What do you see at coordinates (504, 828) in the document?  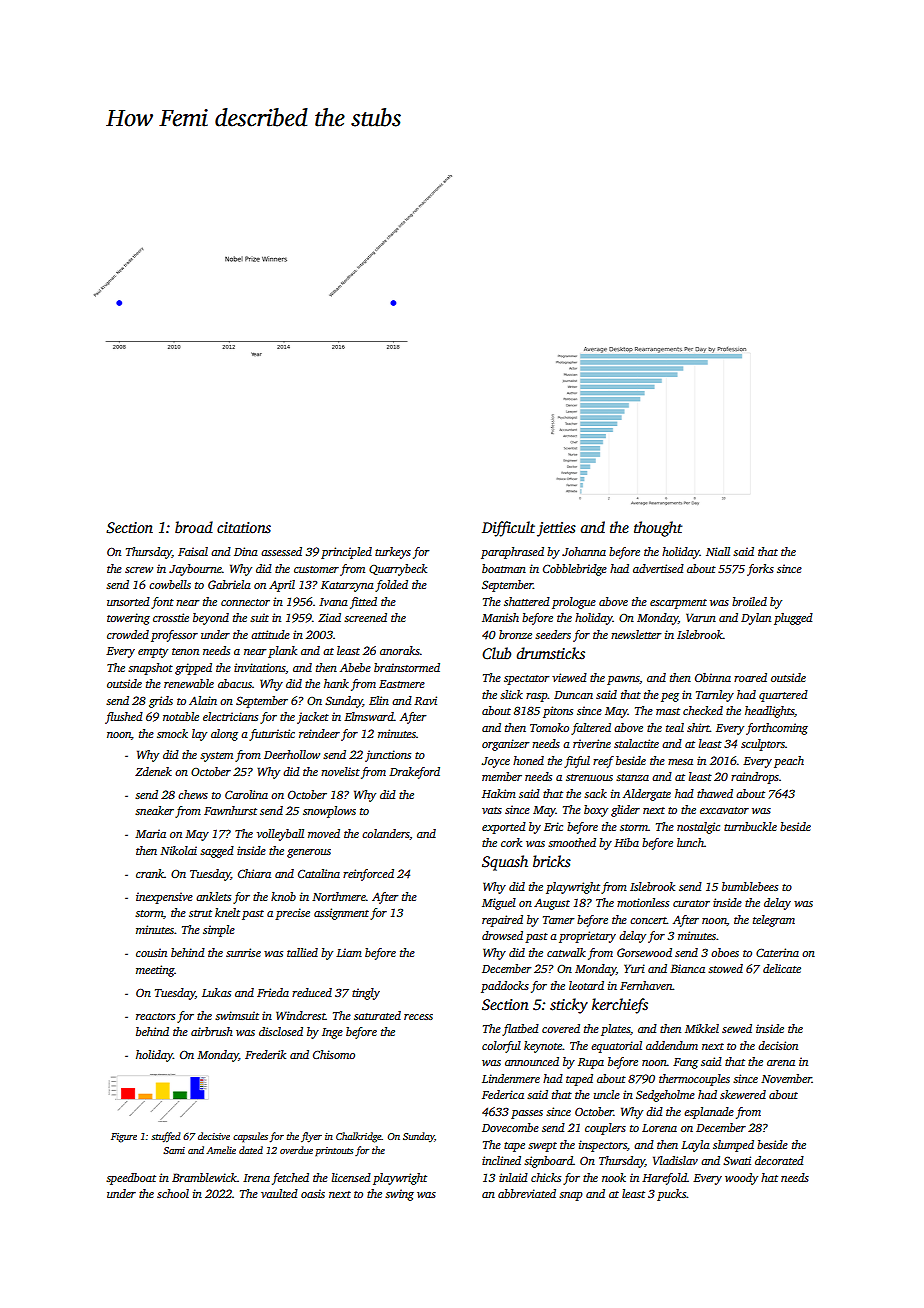 I see `exported` at bounding box center [504, 828].
